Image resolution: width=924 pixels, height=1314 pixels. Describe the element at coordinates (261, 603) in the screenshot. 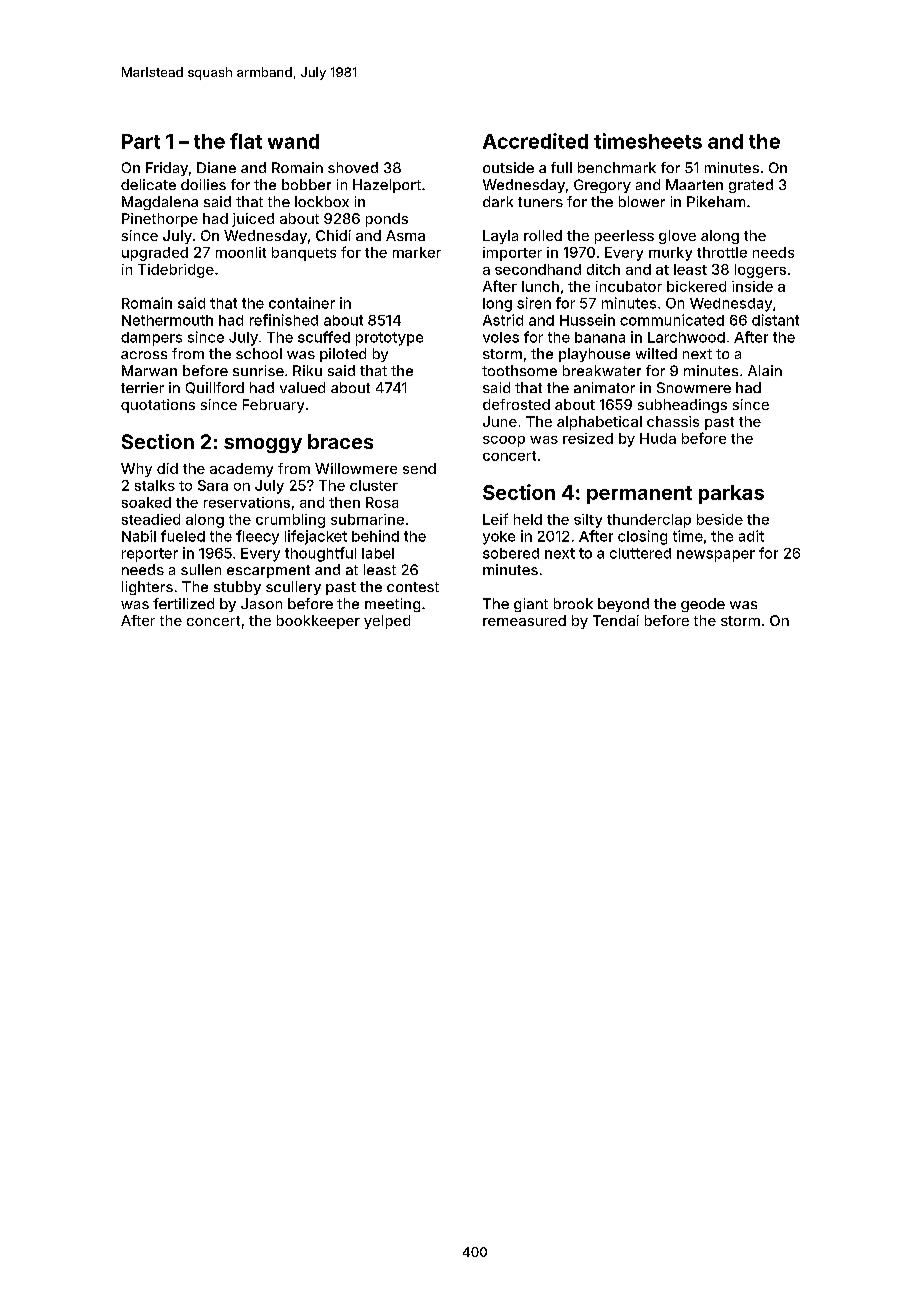

I see `Jason` at that location.
